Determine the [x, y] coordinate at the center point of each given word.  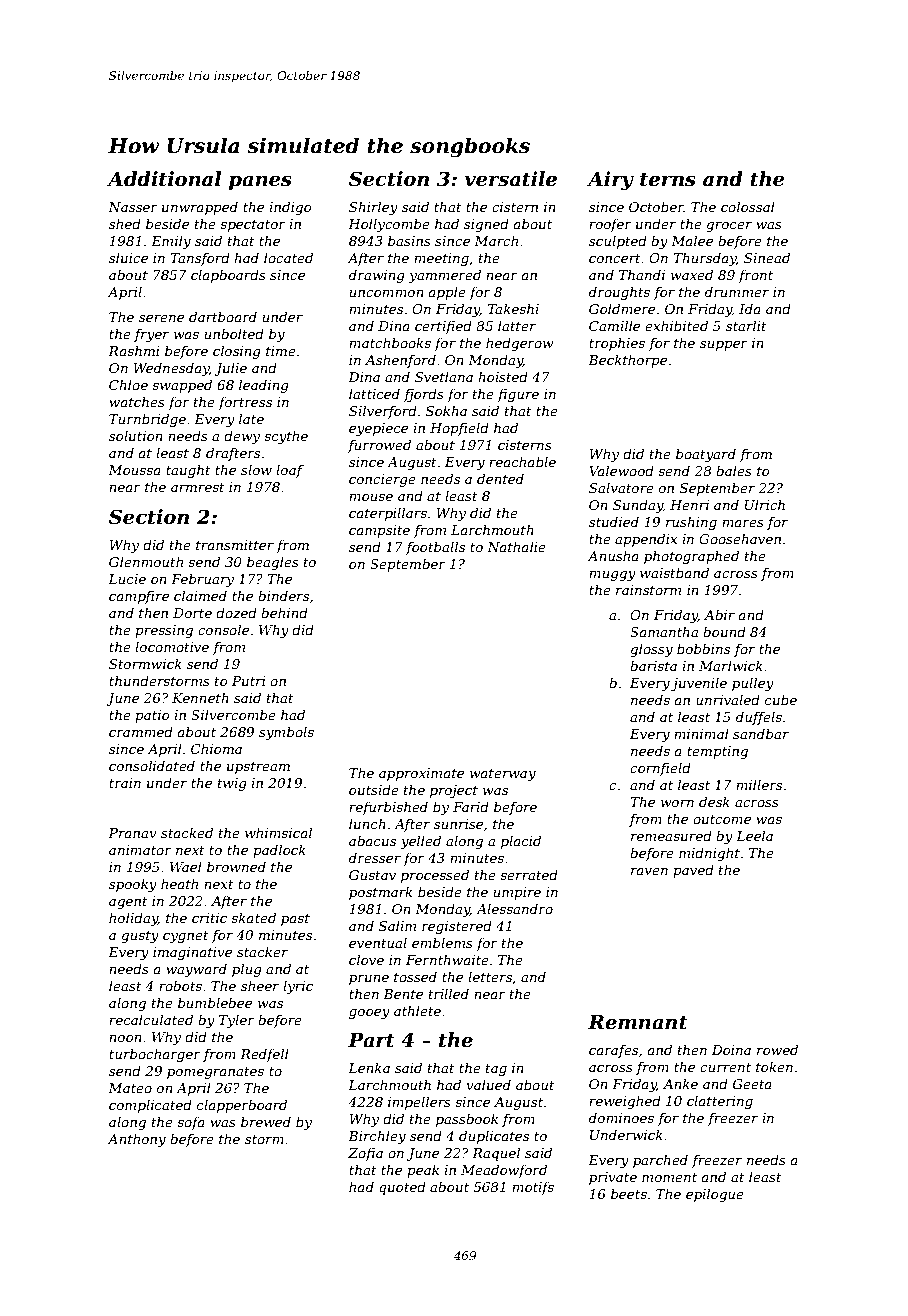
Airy [610, 181]
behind [284, 612]
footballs [435, 548]
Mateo [130, 1088]
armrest [198, 487]
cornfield [660, 769]
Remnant [638, 1022]
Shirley [373, 208]
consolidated [152, 765]
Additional [164, 179]
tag [496, 1070]
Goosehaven [740, 538]
